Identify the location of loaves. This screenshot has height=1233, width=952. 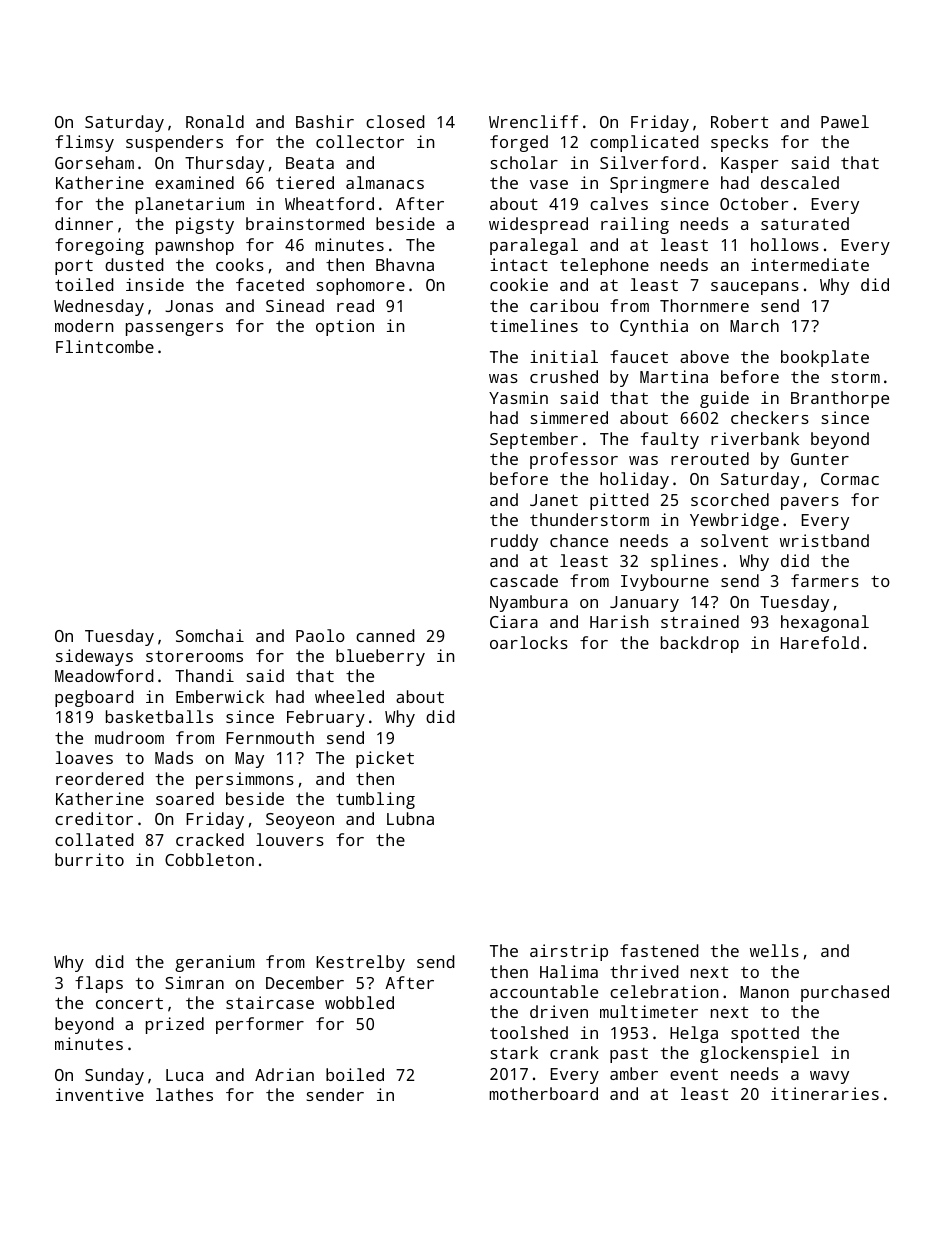
(84, 757).
